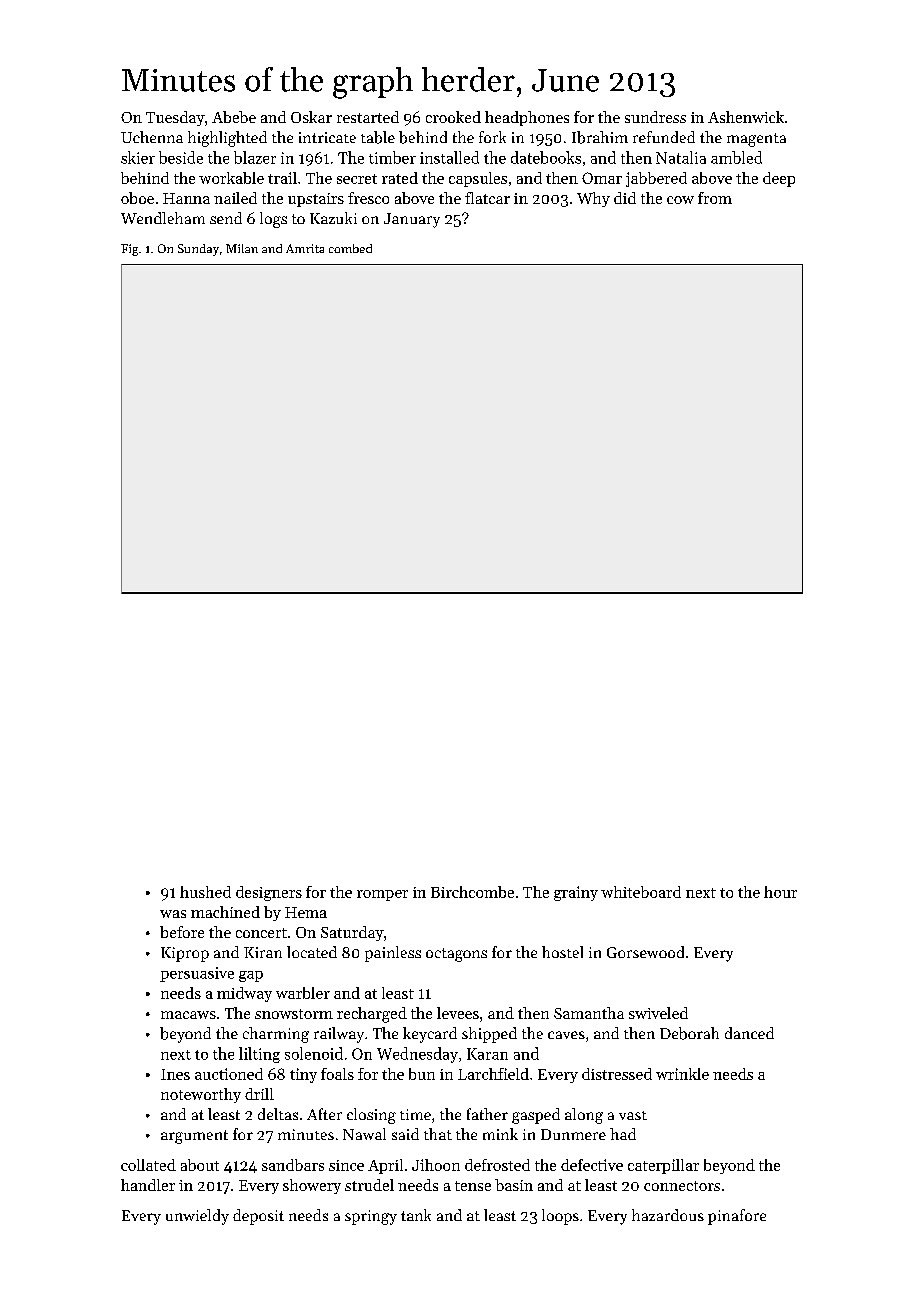 The height and width of the screenshot is (1308, 924). What do you see at coordinates (458, 1013) in the screenshot?
I see `levees` at bounding box center [458, 1013].
